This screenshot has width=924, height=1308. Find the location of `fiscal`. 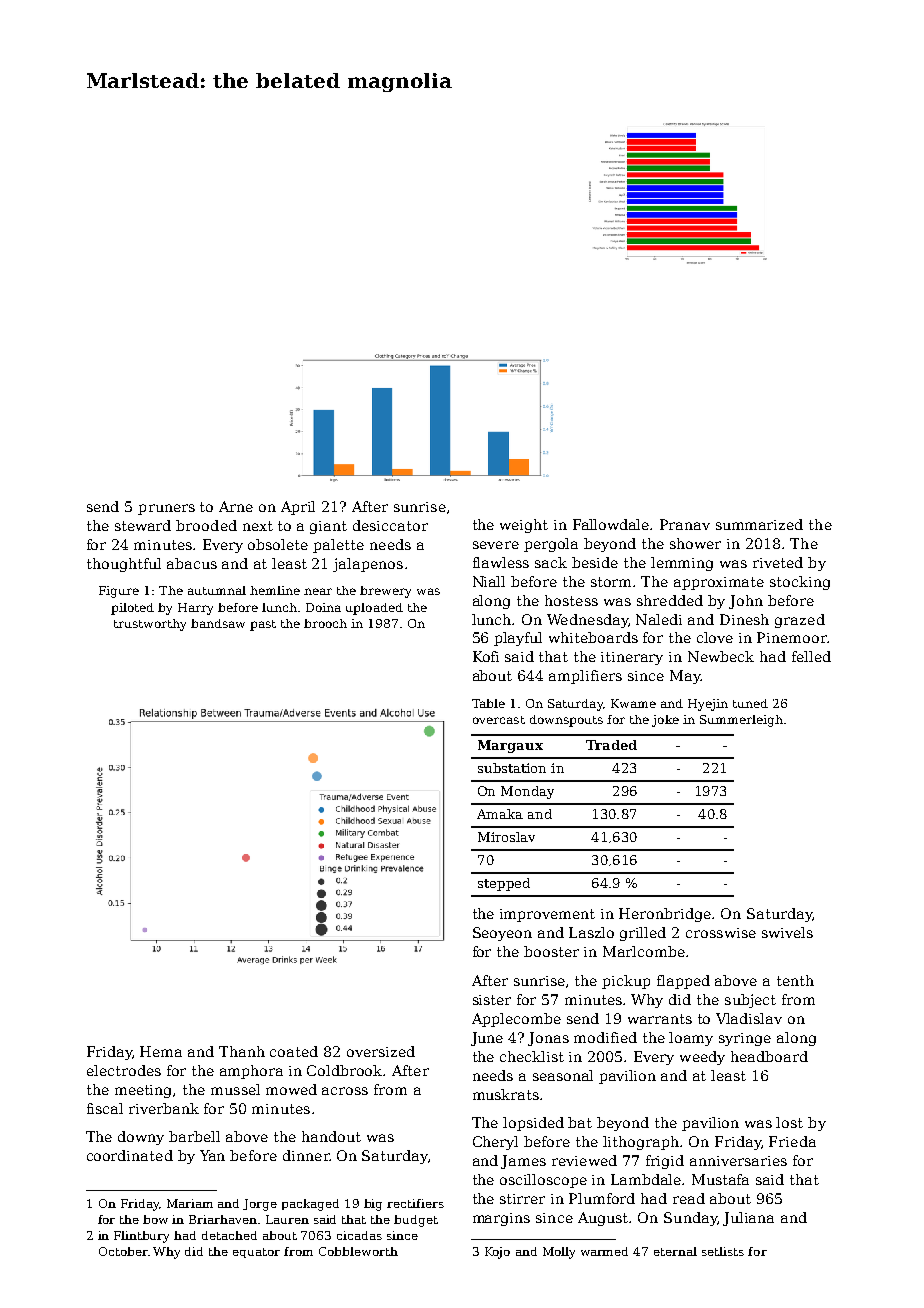

fiscal is located at coordinates (105, 1108).
